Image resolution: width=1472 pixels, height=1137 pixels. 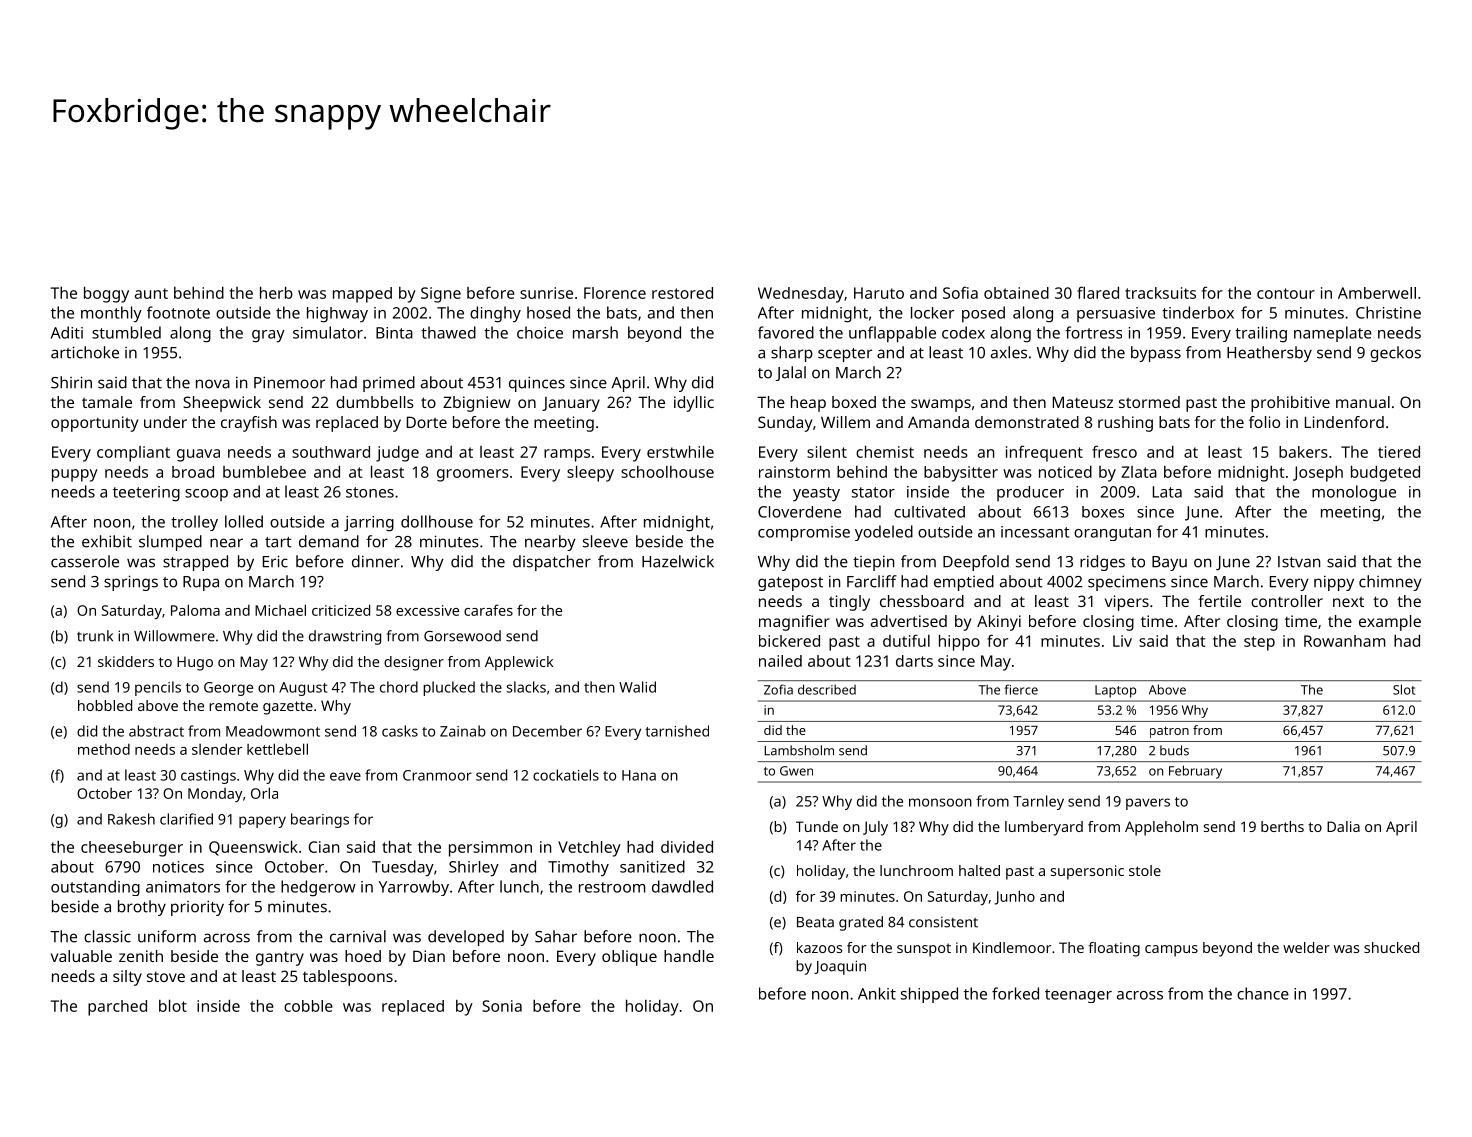 What do you see at coordinates (173, 1005) in the screenshot?
I see `blot` at bounding box center [173, 1005].
